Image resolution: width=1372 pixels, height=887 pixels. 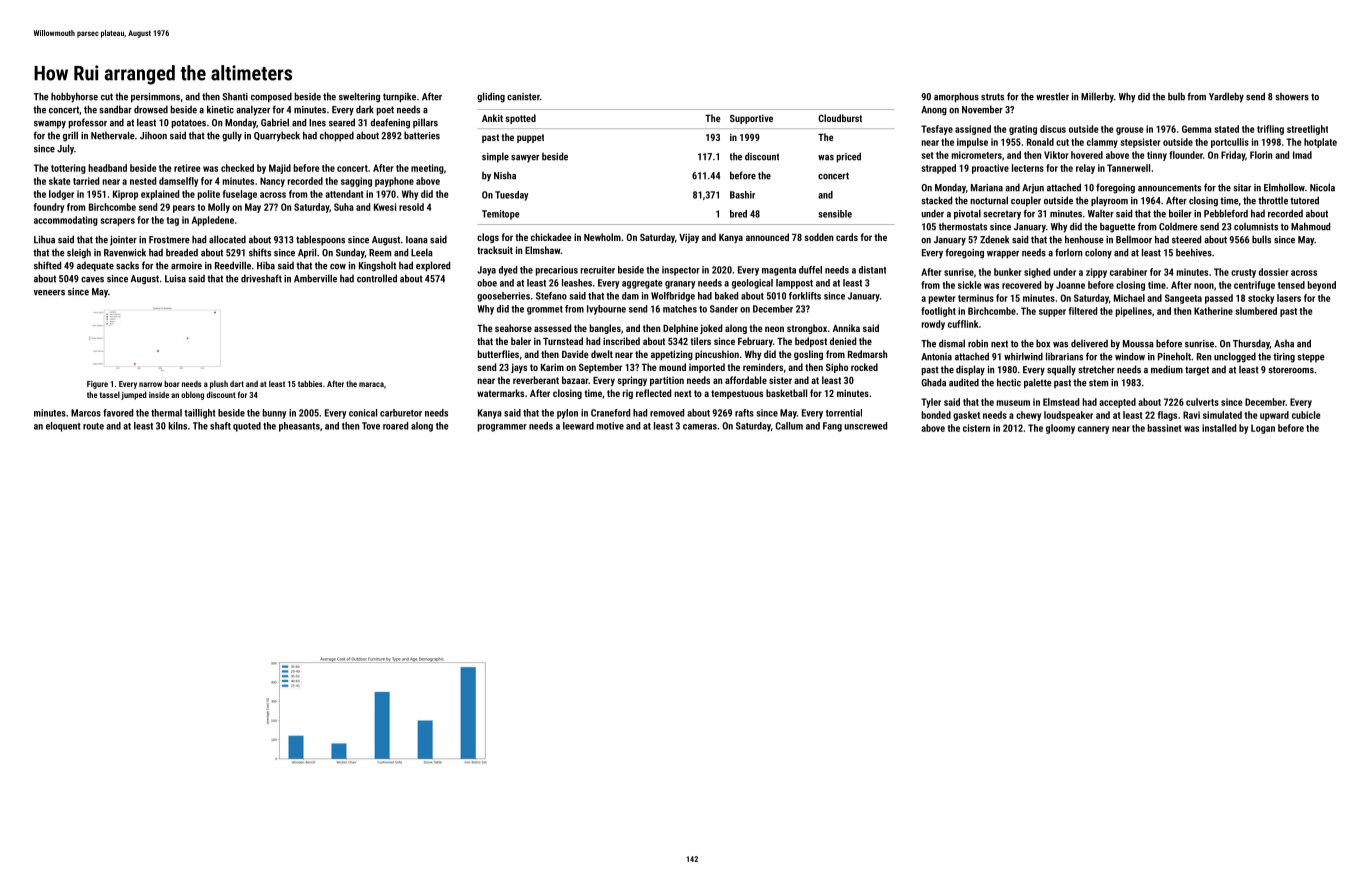 I want to click on throttle, so click(x=1273, y=200).
